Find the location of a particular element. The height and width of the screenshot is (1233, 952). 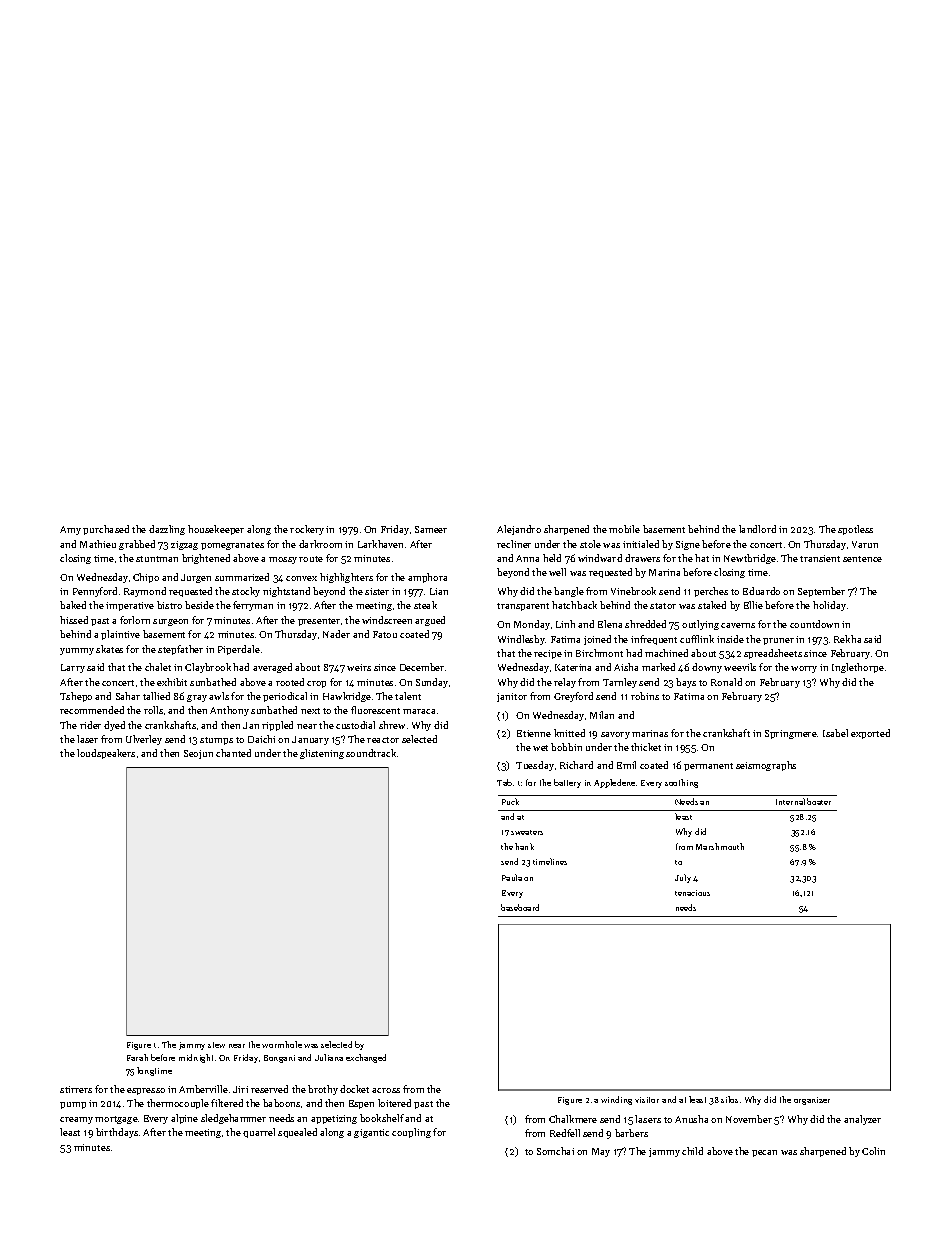

spotless is located at coordinates (855, 530).
